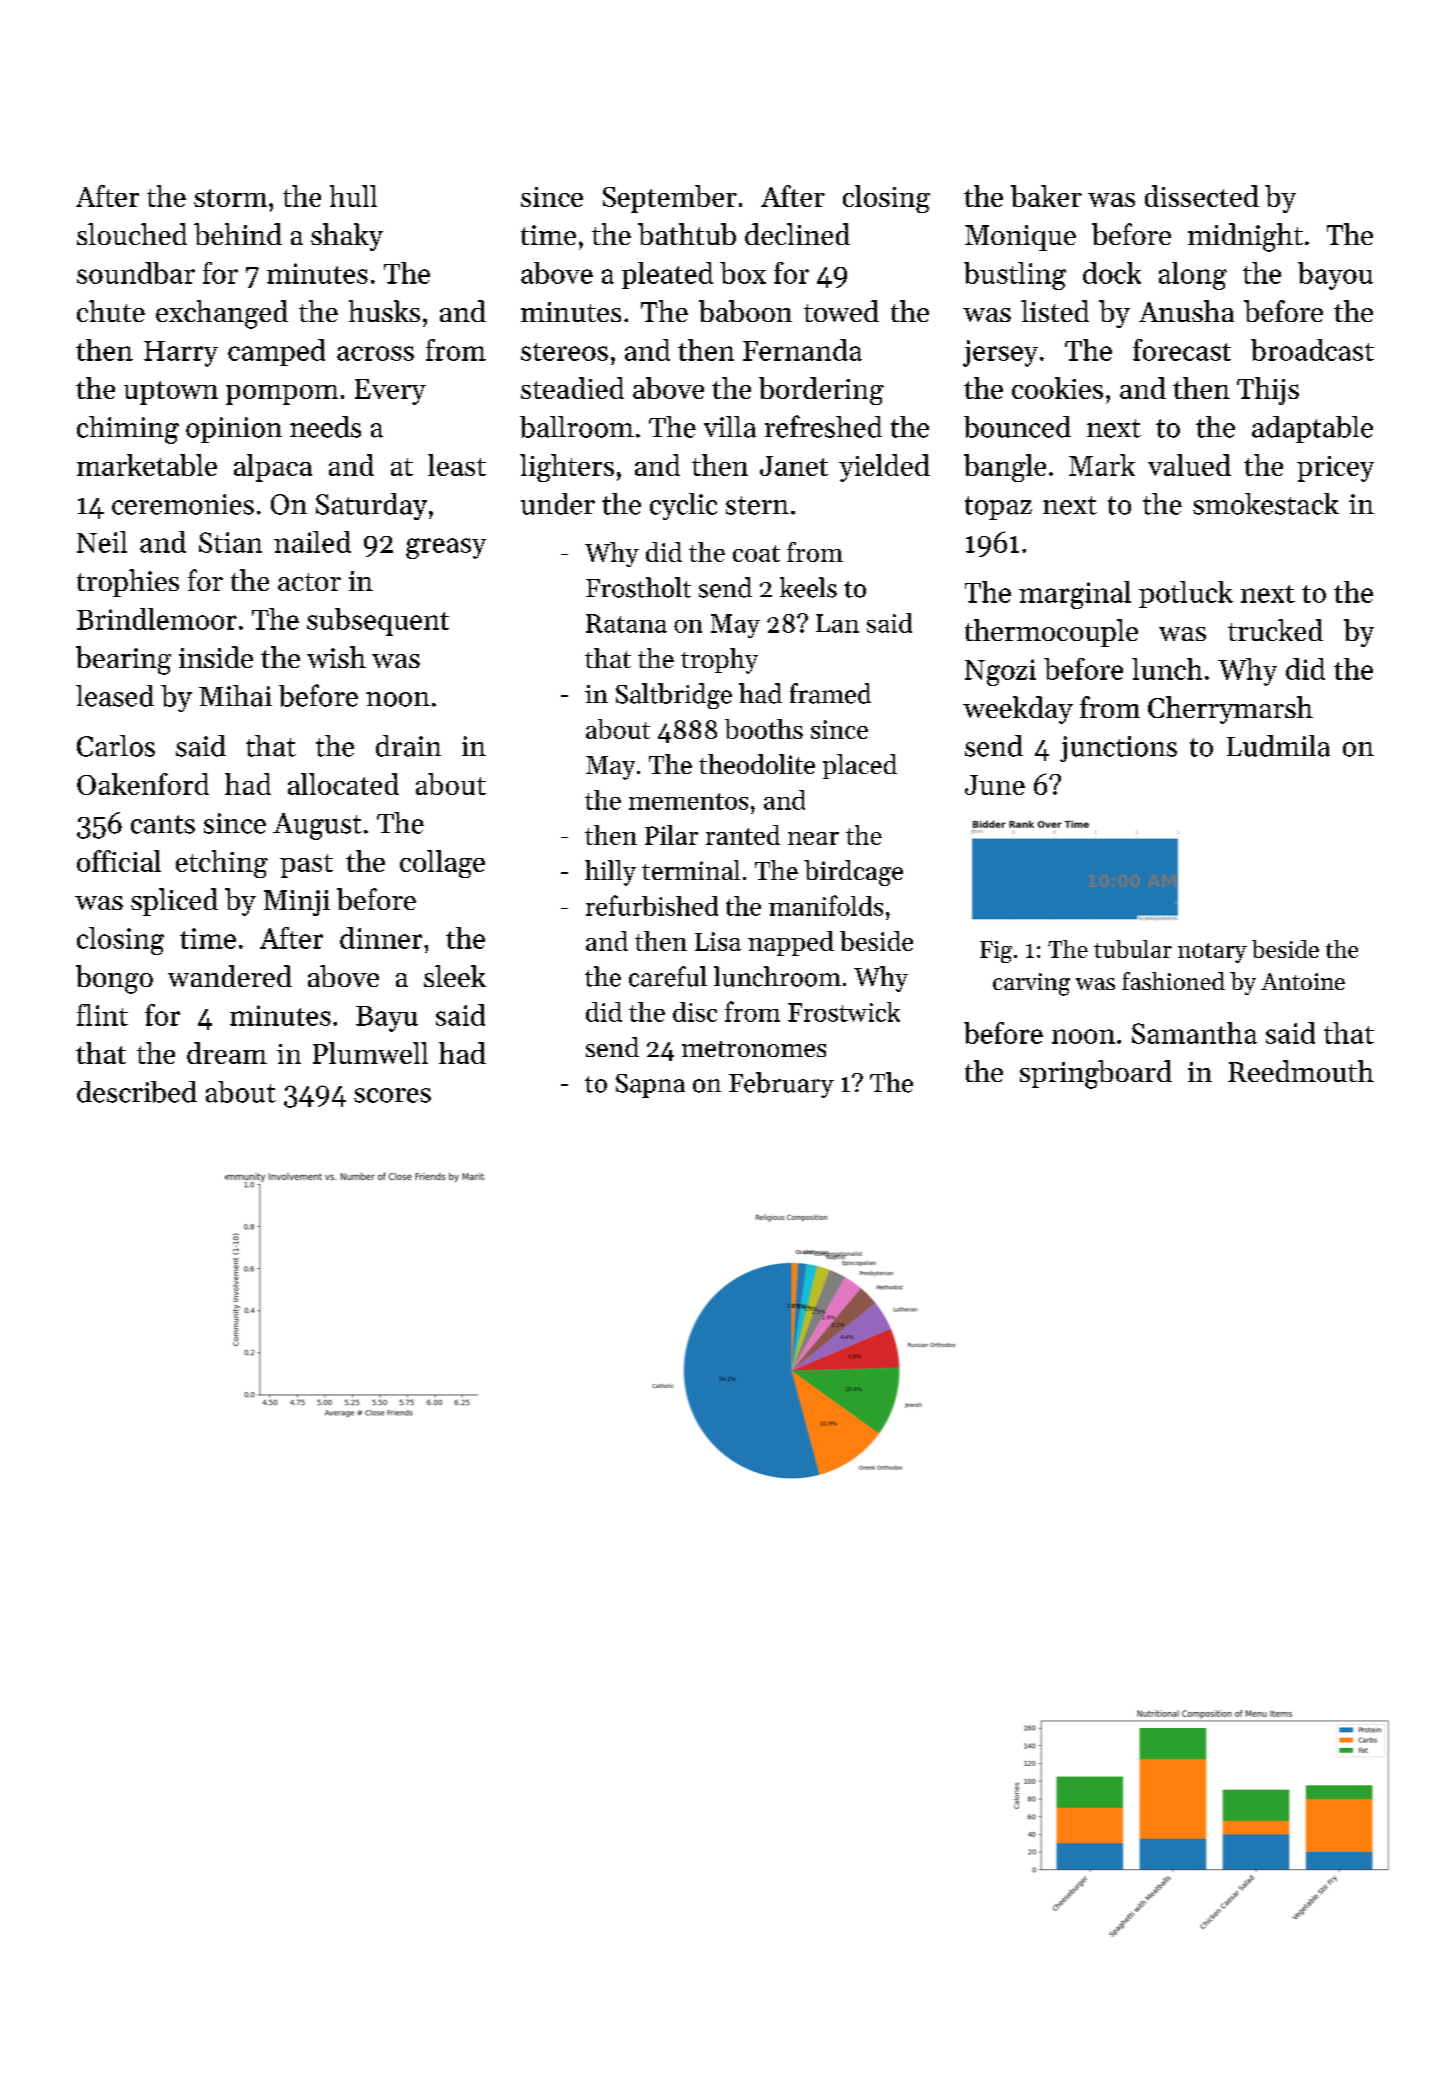  What do you see at coordinates (1275, 630) in the screenshot?
I see `trucked` at bounding box center [1275, 630].
